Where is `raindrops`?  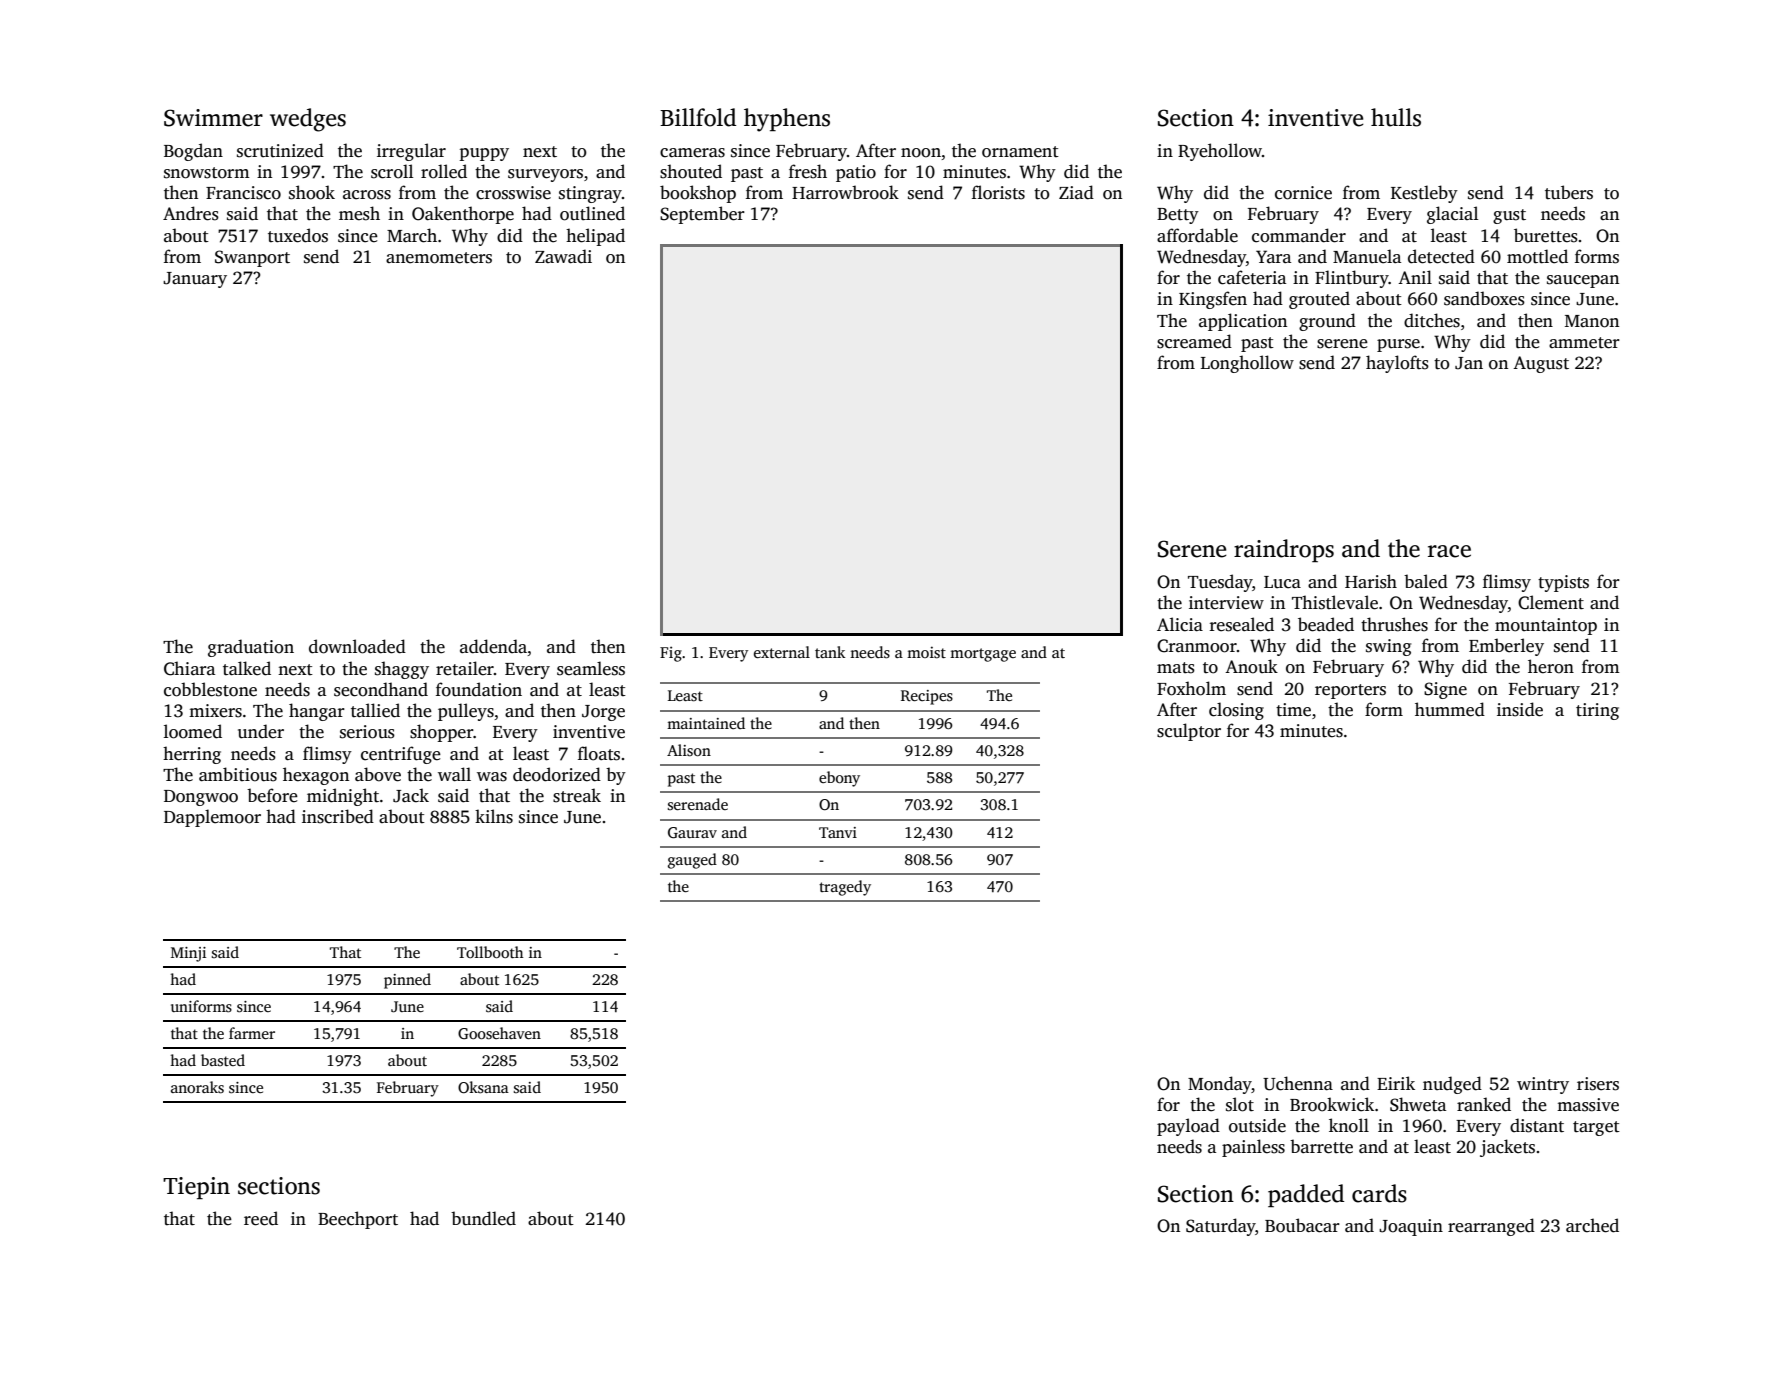
raindrops is located at coordinates (1284, 550).
